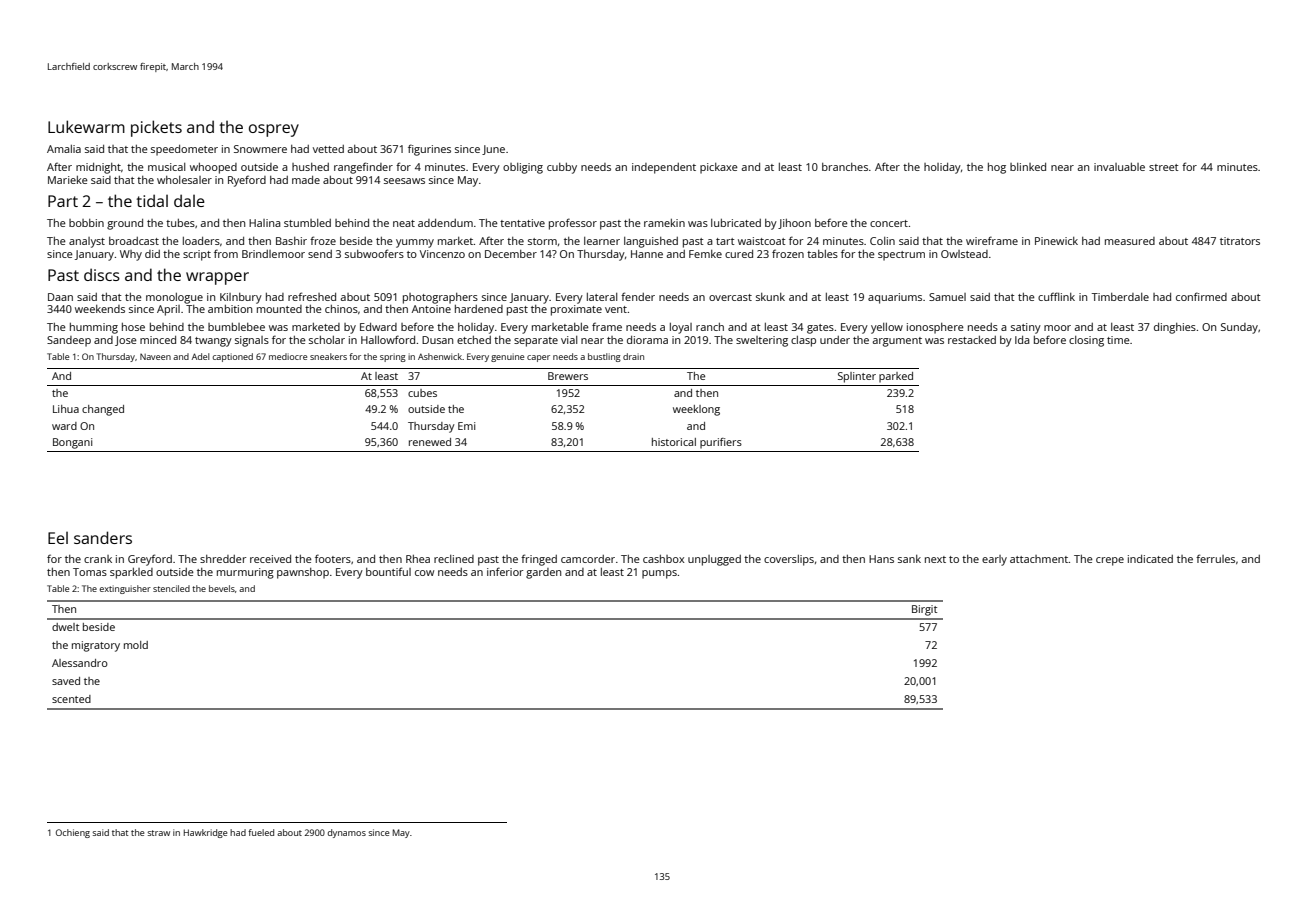 The width and height of the page is (1308, 924). I want to click on straw, so click(158, 833).
